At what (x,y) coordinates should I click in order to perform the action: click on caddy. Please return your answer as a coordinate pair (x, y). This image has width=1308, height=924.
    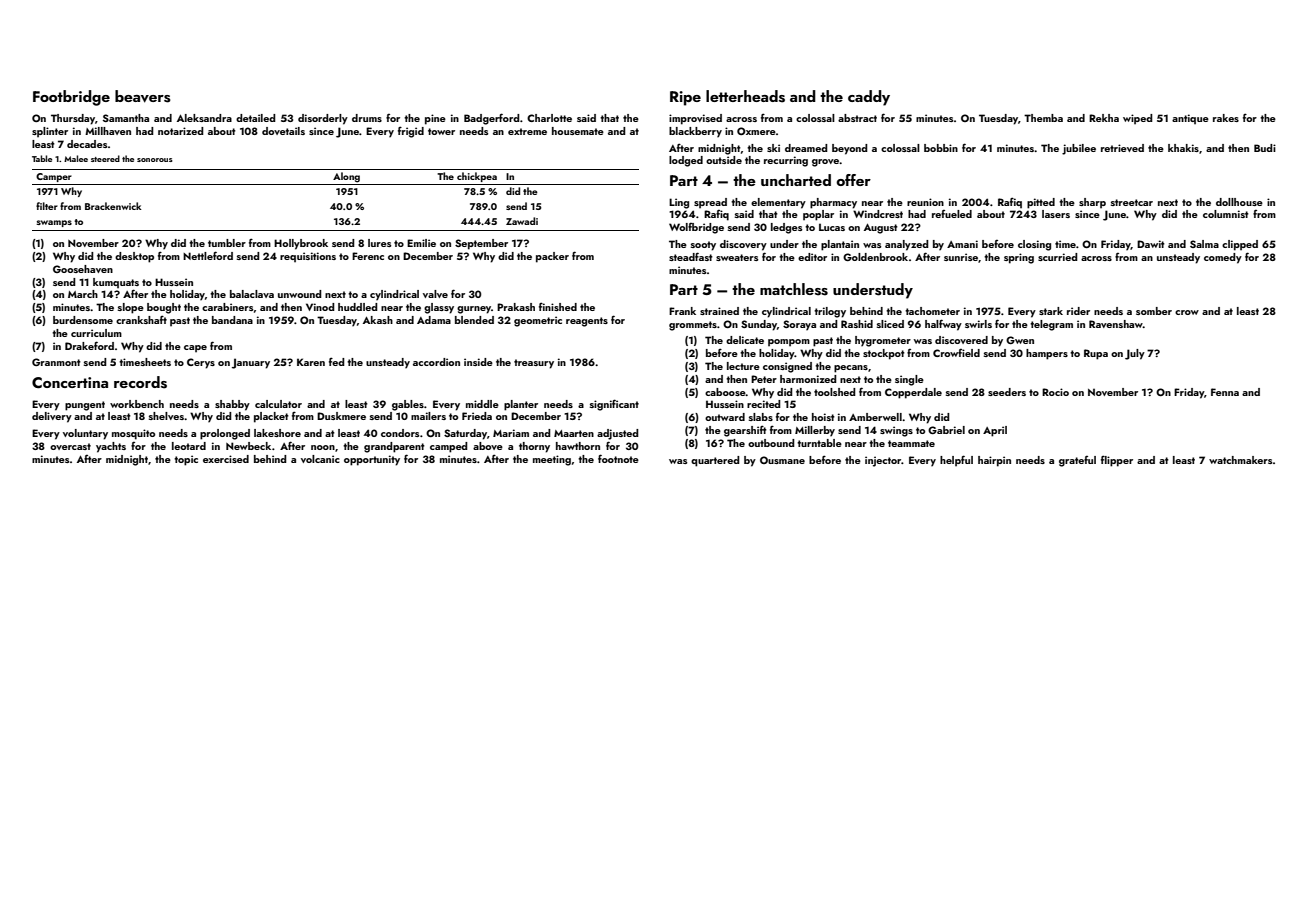
    Looking at the image, I should click on (869, 98).
